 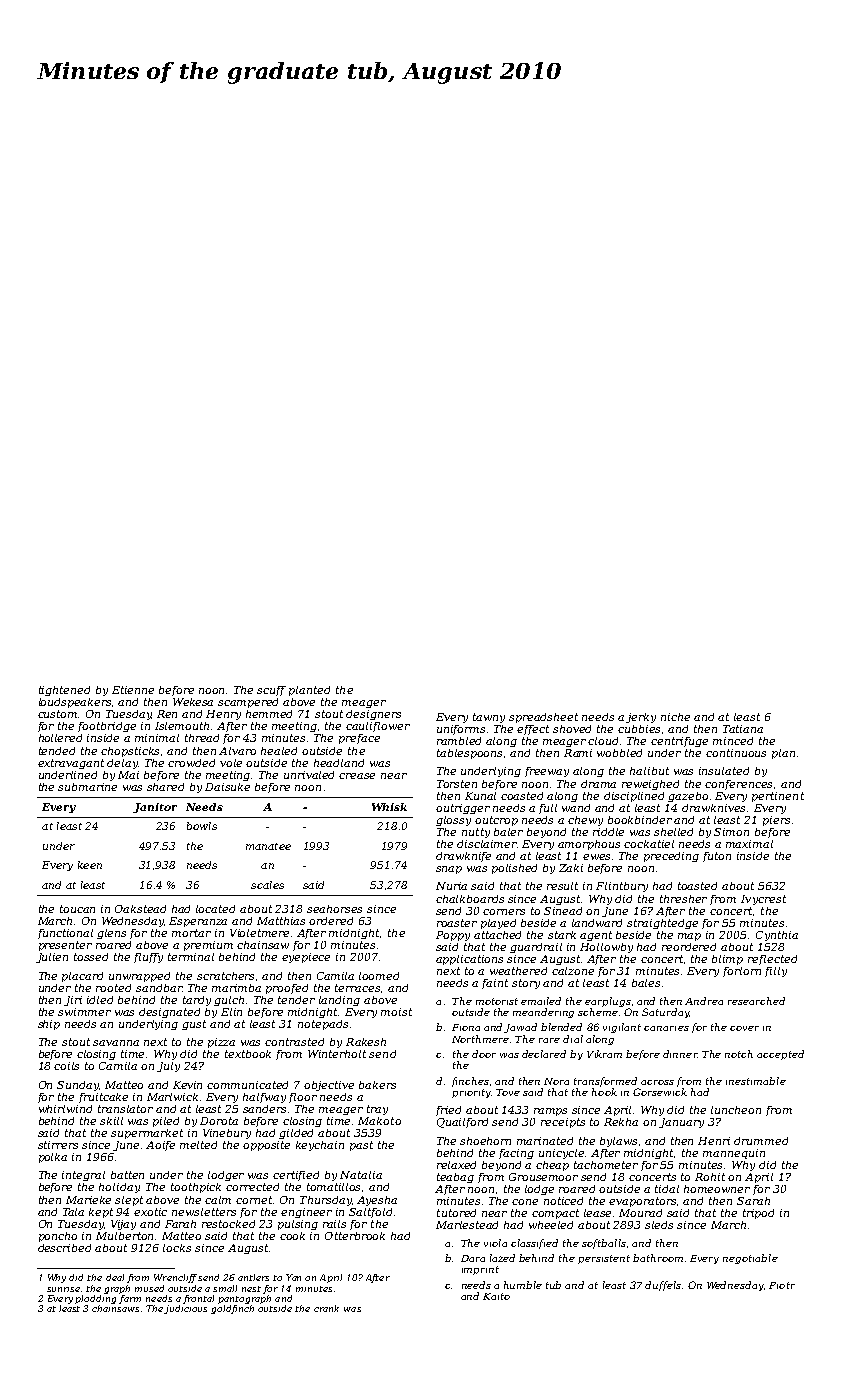 What do you see at coordinates (780, 1055) in the page?
I see `accepted` at bounding box center [780, 1055].
